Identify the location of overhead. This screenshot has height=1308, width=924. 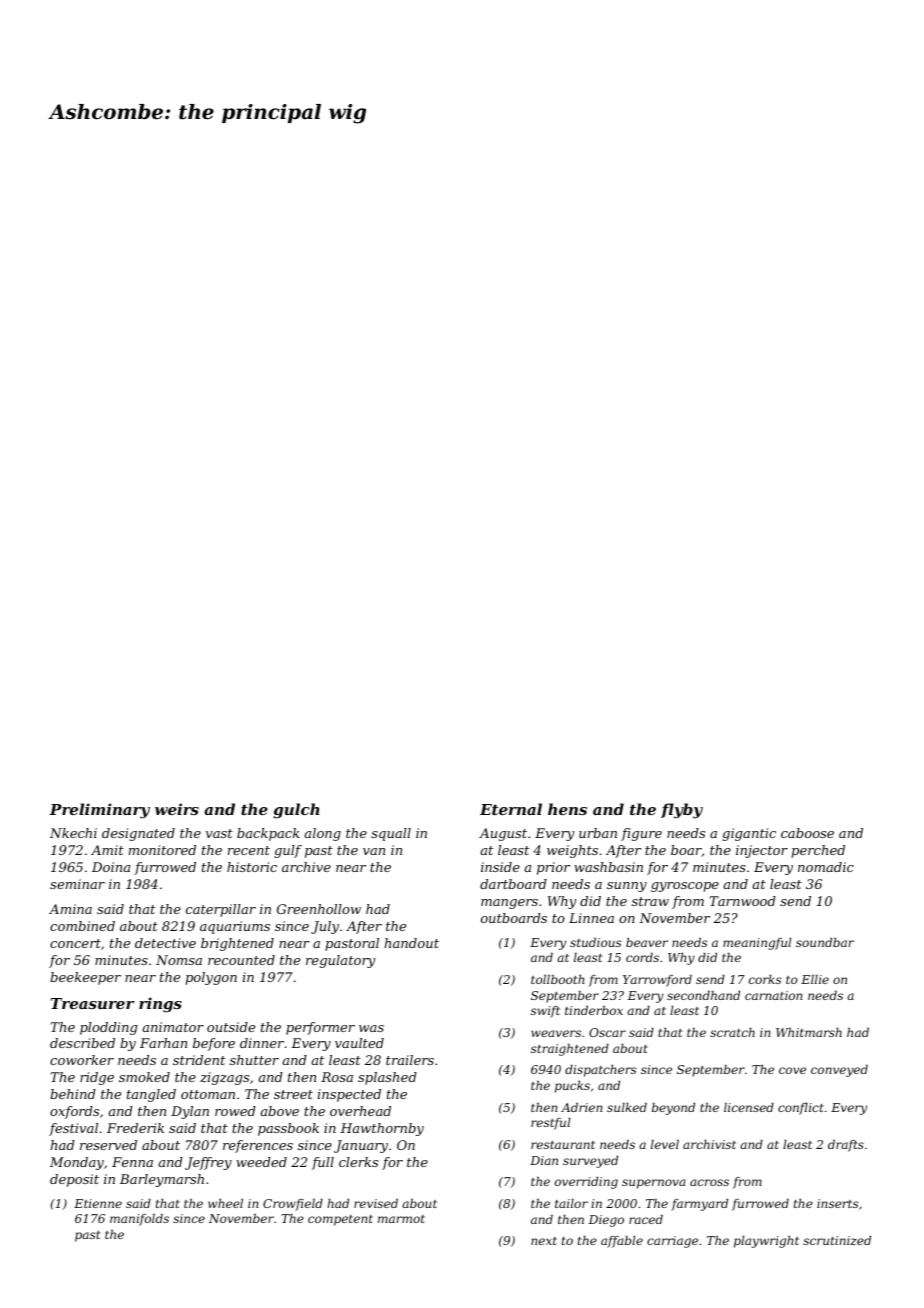
(360, 1111).
